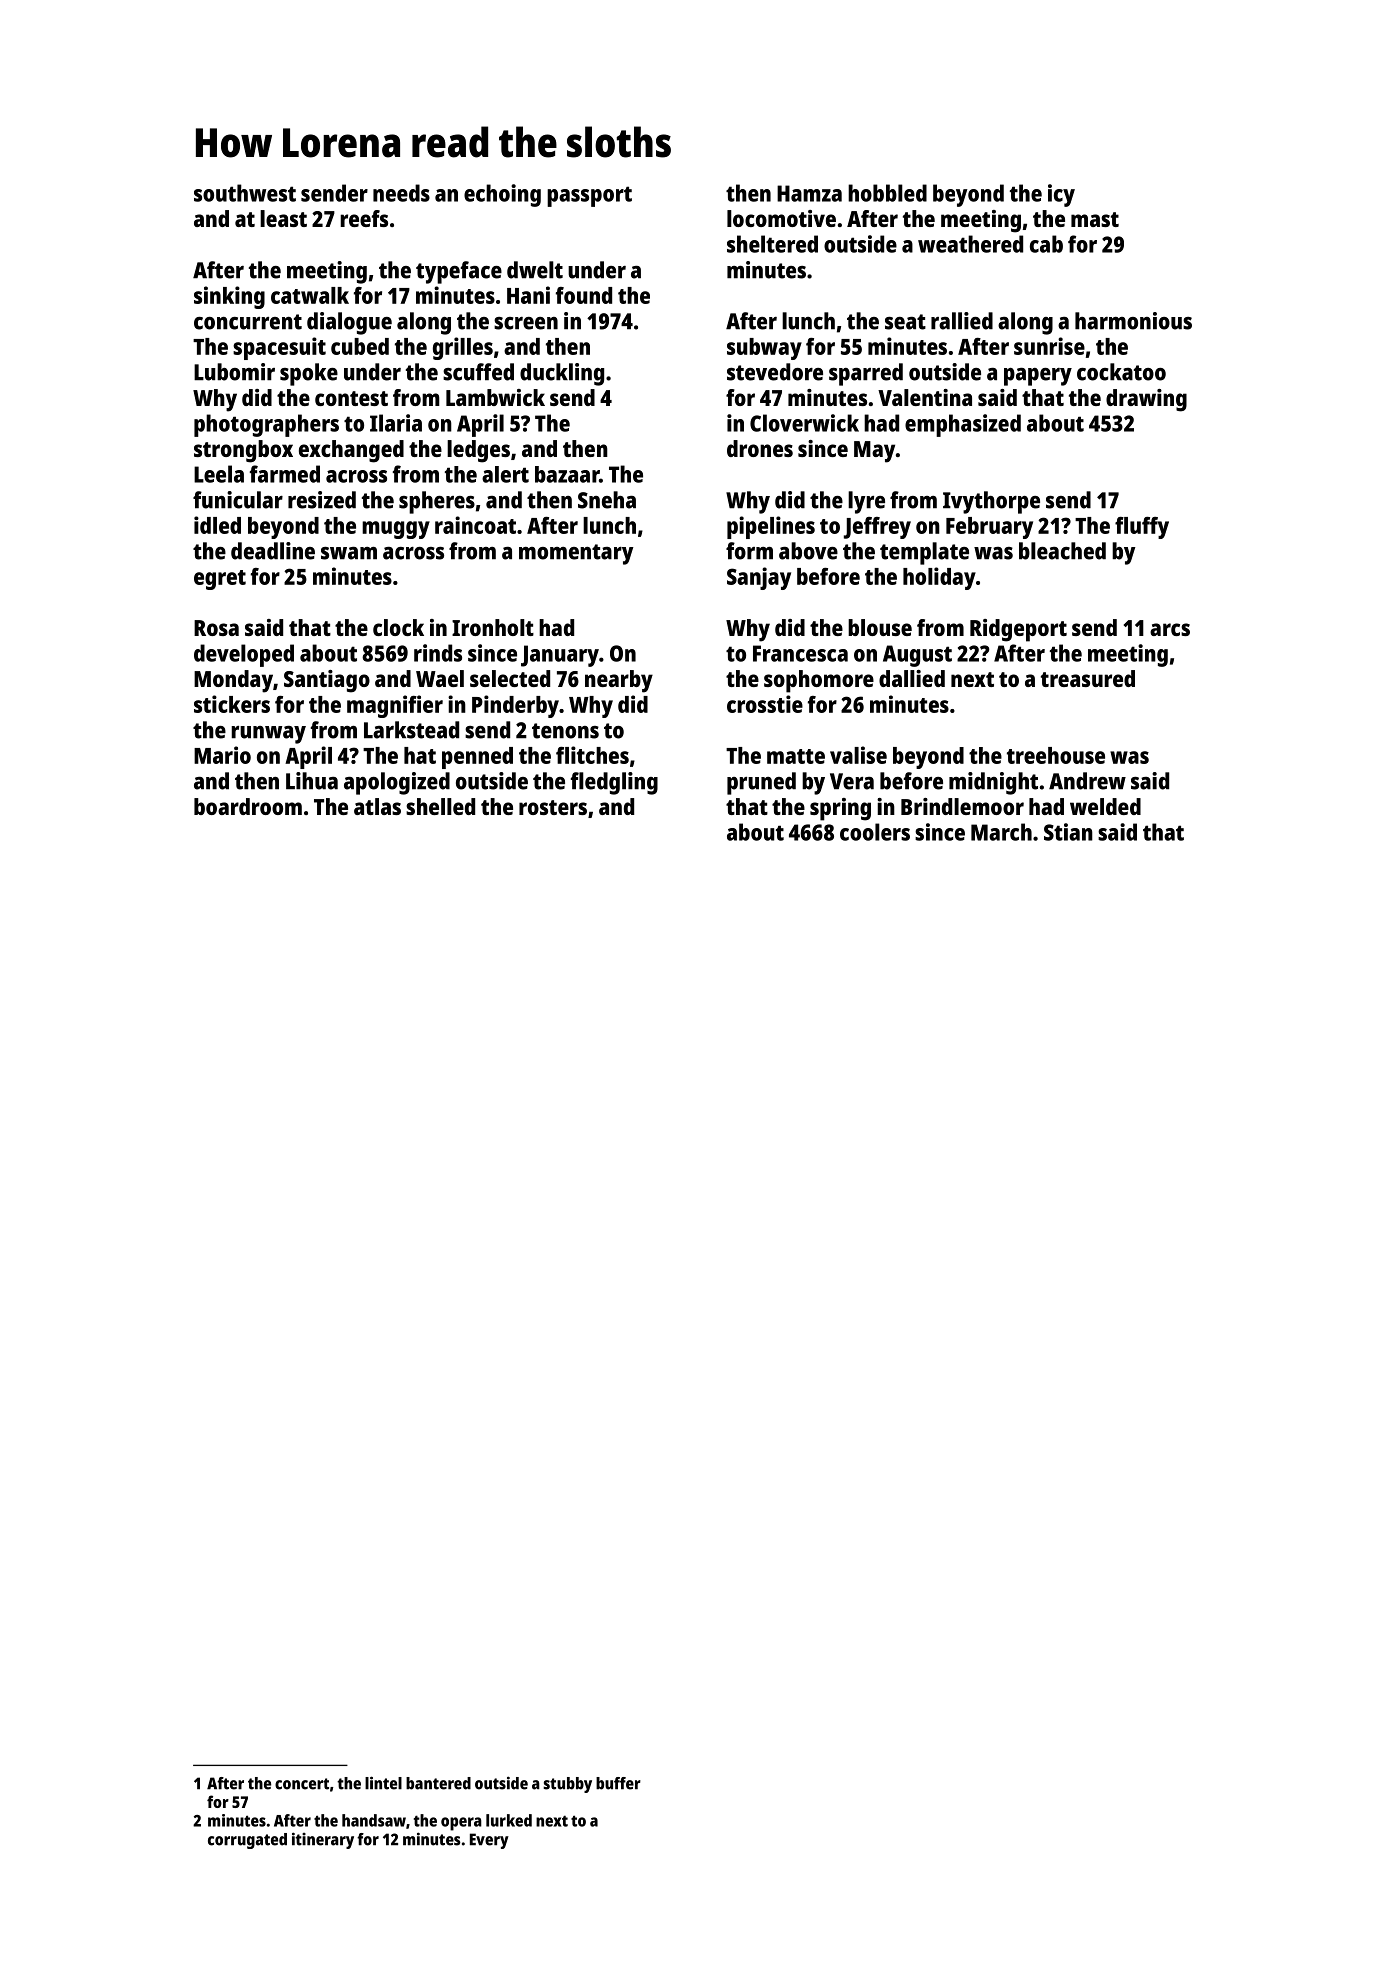  I want to click on shelled, so click(440, 806).
